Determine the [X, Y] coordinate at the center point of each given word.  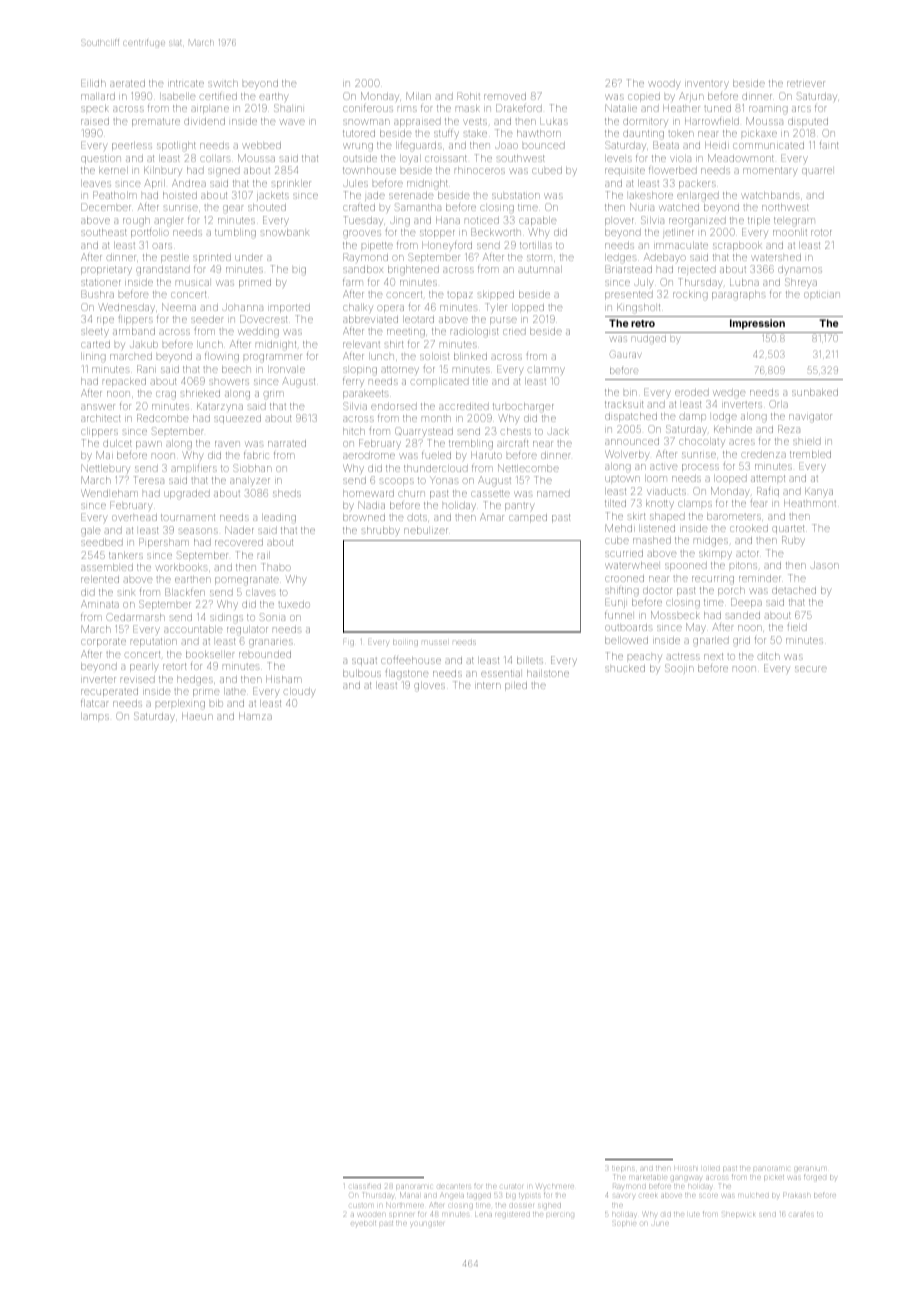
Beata [666, 145]
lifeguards [418, 146]
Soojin [679, 668]
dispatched [631, 417]
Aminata [100, 604]
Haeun [197, 716]
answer [98, 407]
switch [223, 83]
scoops [396, 482]
